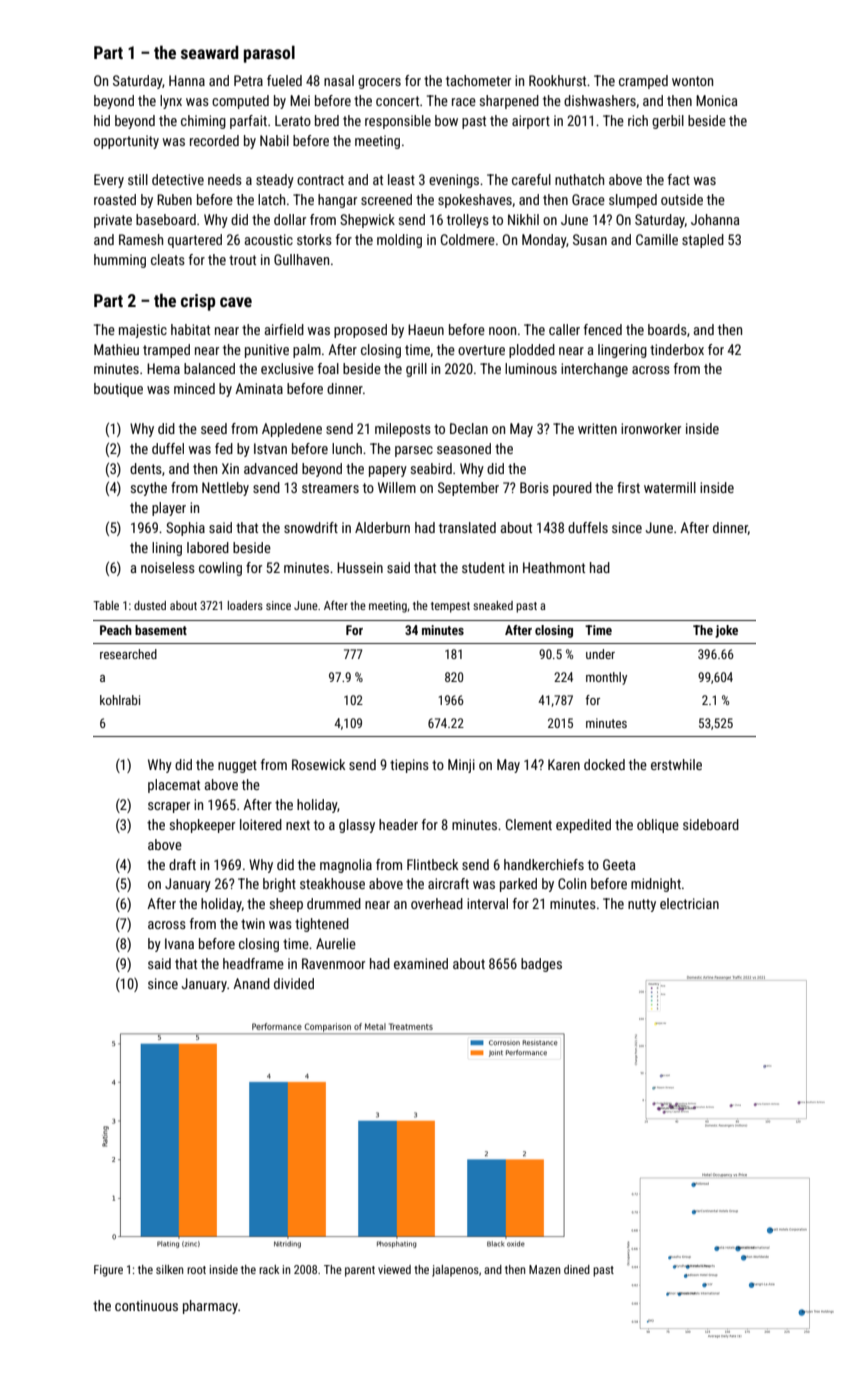 The width and height of the screenshot is (849, 1400). What do you see at coordinates (398, 824) in the screenshot?
I see `header` at bounding box center [398, 824].
